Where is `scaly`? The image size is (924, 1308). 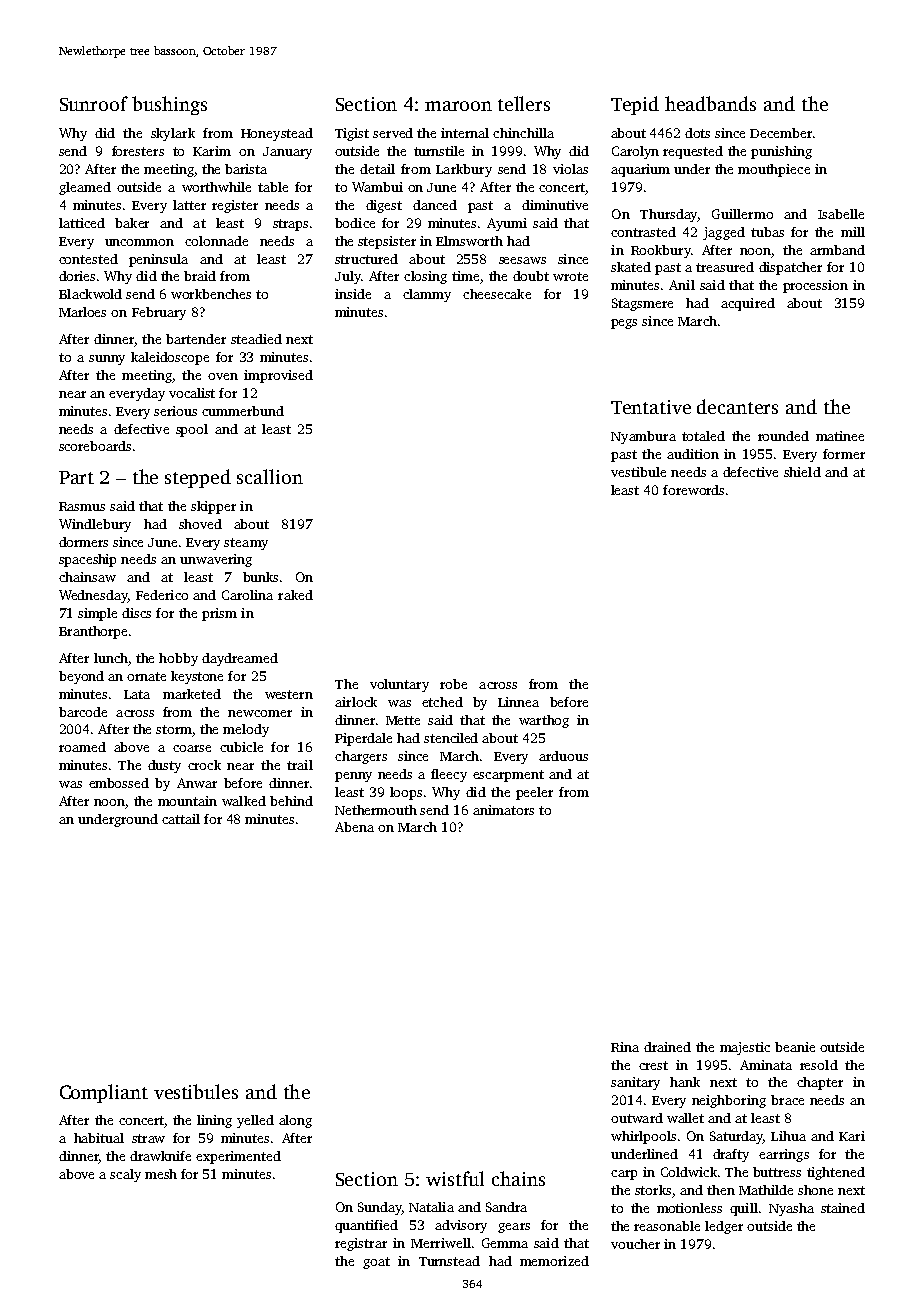 scaly is located at coordinates (125, 1175).
